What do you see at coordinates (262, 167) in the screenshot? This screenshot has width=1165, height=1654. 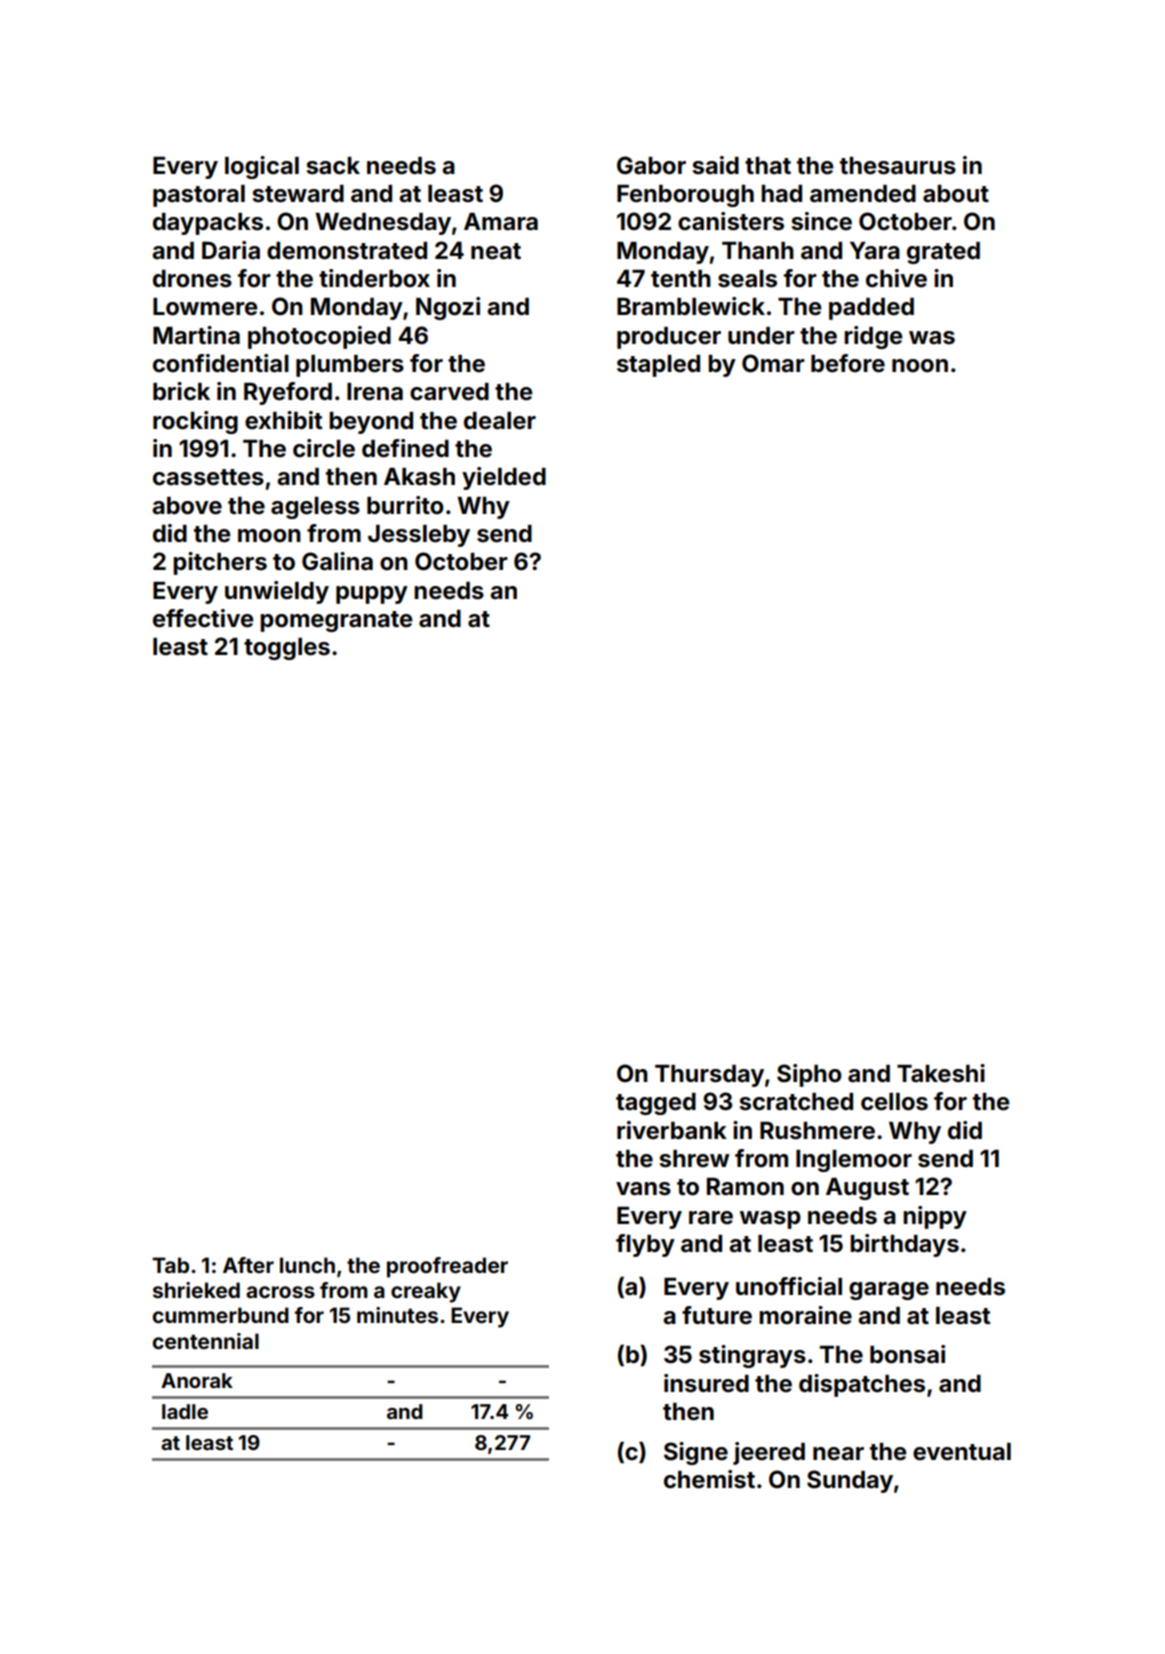 I see `logical` at bounding box center [262, 167].
